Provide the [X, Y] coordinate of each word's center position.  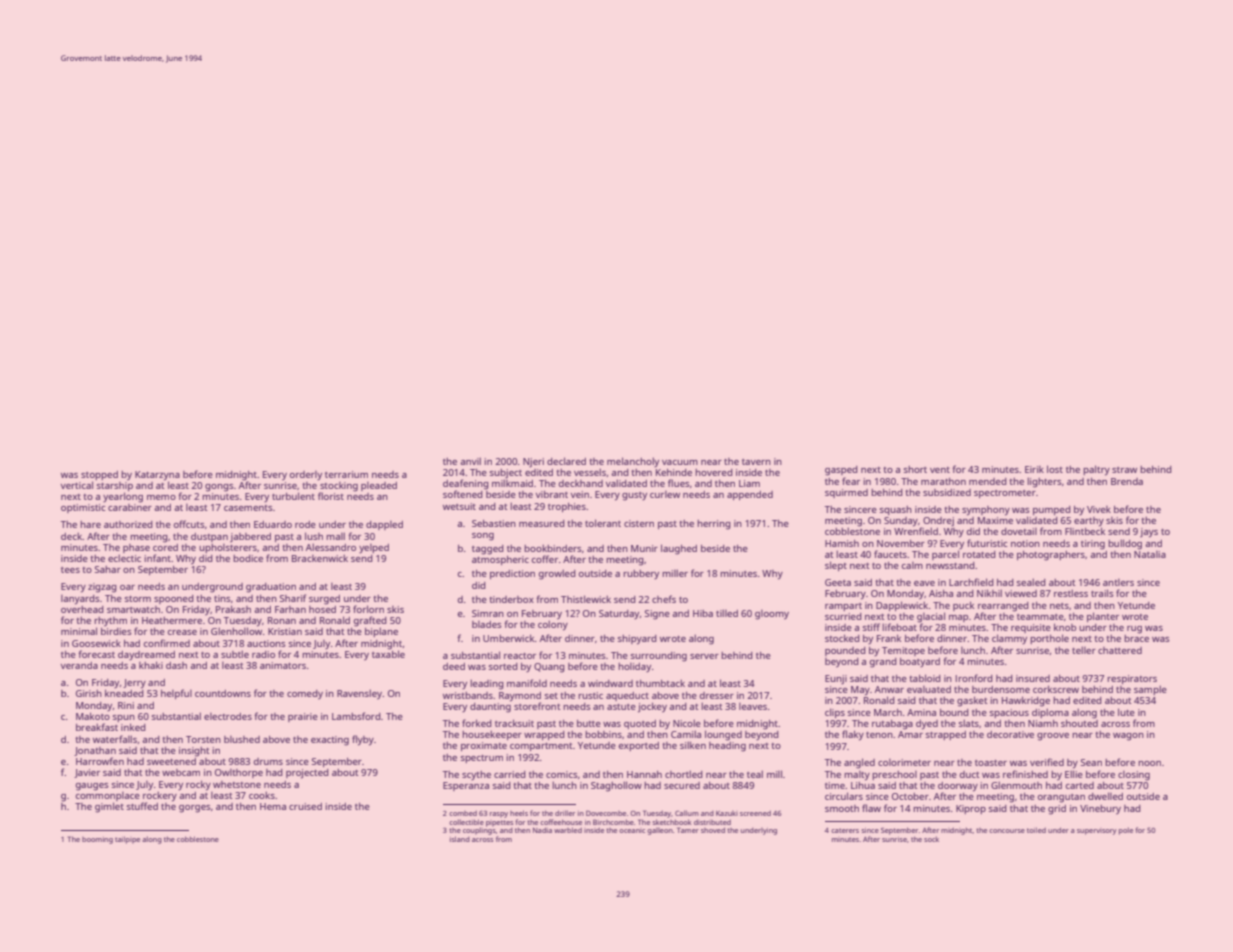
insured [1033, 678]
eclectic [124, 558]
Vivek [1099, 509]
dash [176, 665]
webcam [181, 772]
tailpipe [127, 840]
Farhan [290, 609]
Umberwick [509, 638]
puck [963, 606]
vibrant [552, 494]
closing [1134, 776]
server [704, 656]
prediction [512, 574]
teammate [1040, 617]
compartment [541, 747]
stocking [339, 487]
